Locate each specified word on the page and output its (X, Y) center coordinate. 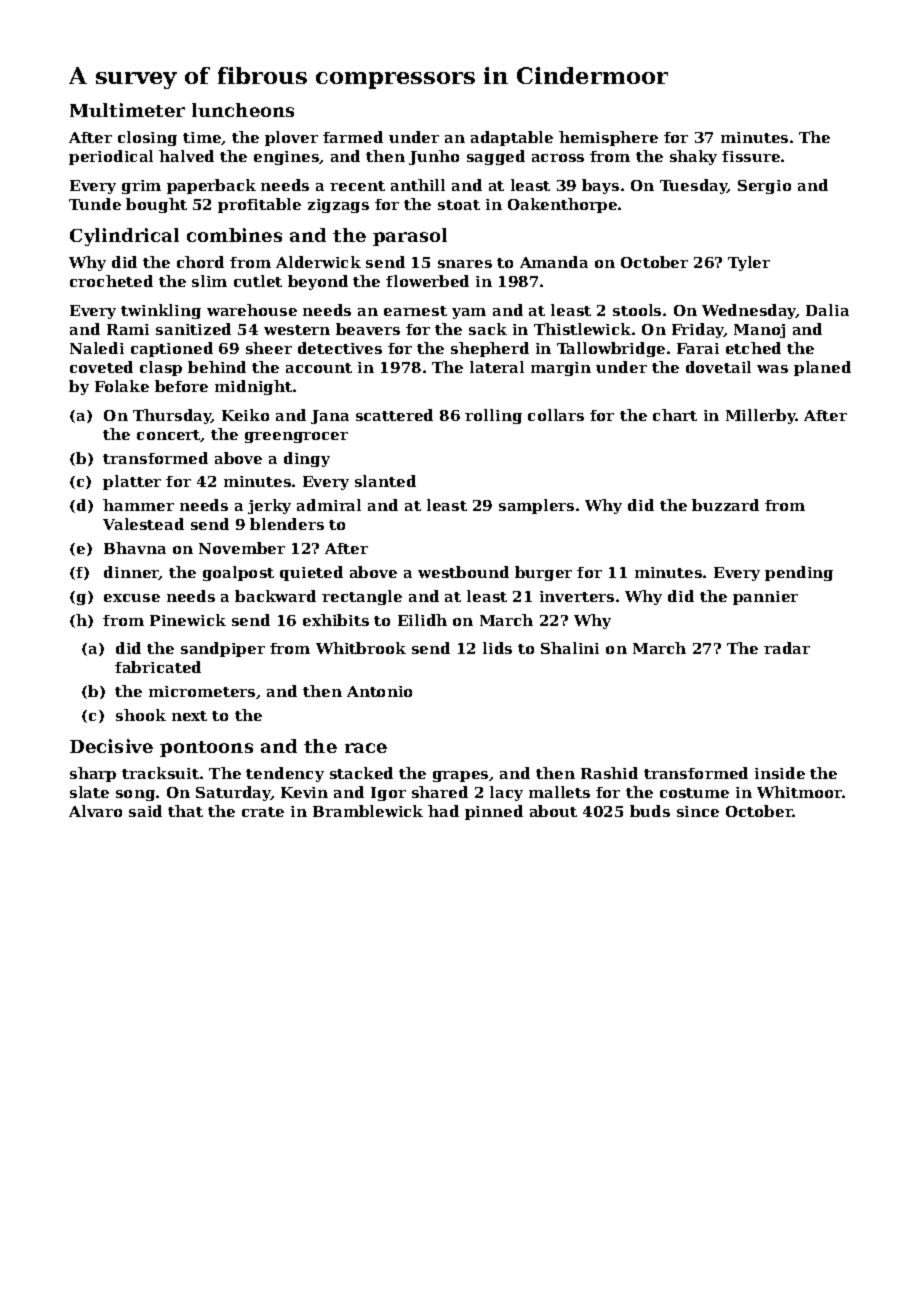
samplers (536, 506)
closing (147, 138)
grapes (460, 776)
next (189, 716)
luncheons (243, 110)
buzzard (725, 505)
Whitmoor (800, 792)
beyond (318, 282)
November (242, 548)
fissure (751, 156)
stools (637, 310)
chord (200, 262)
